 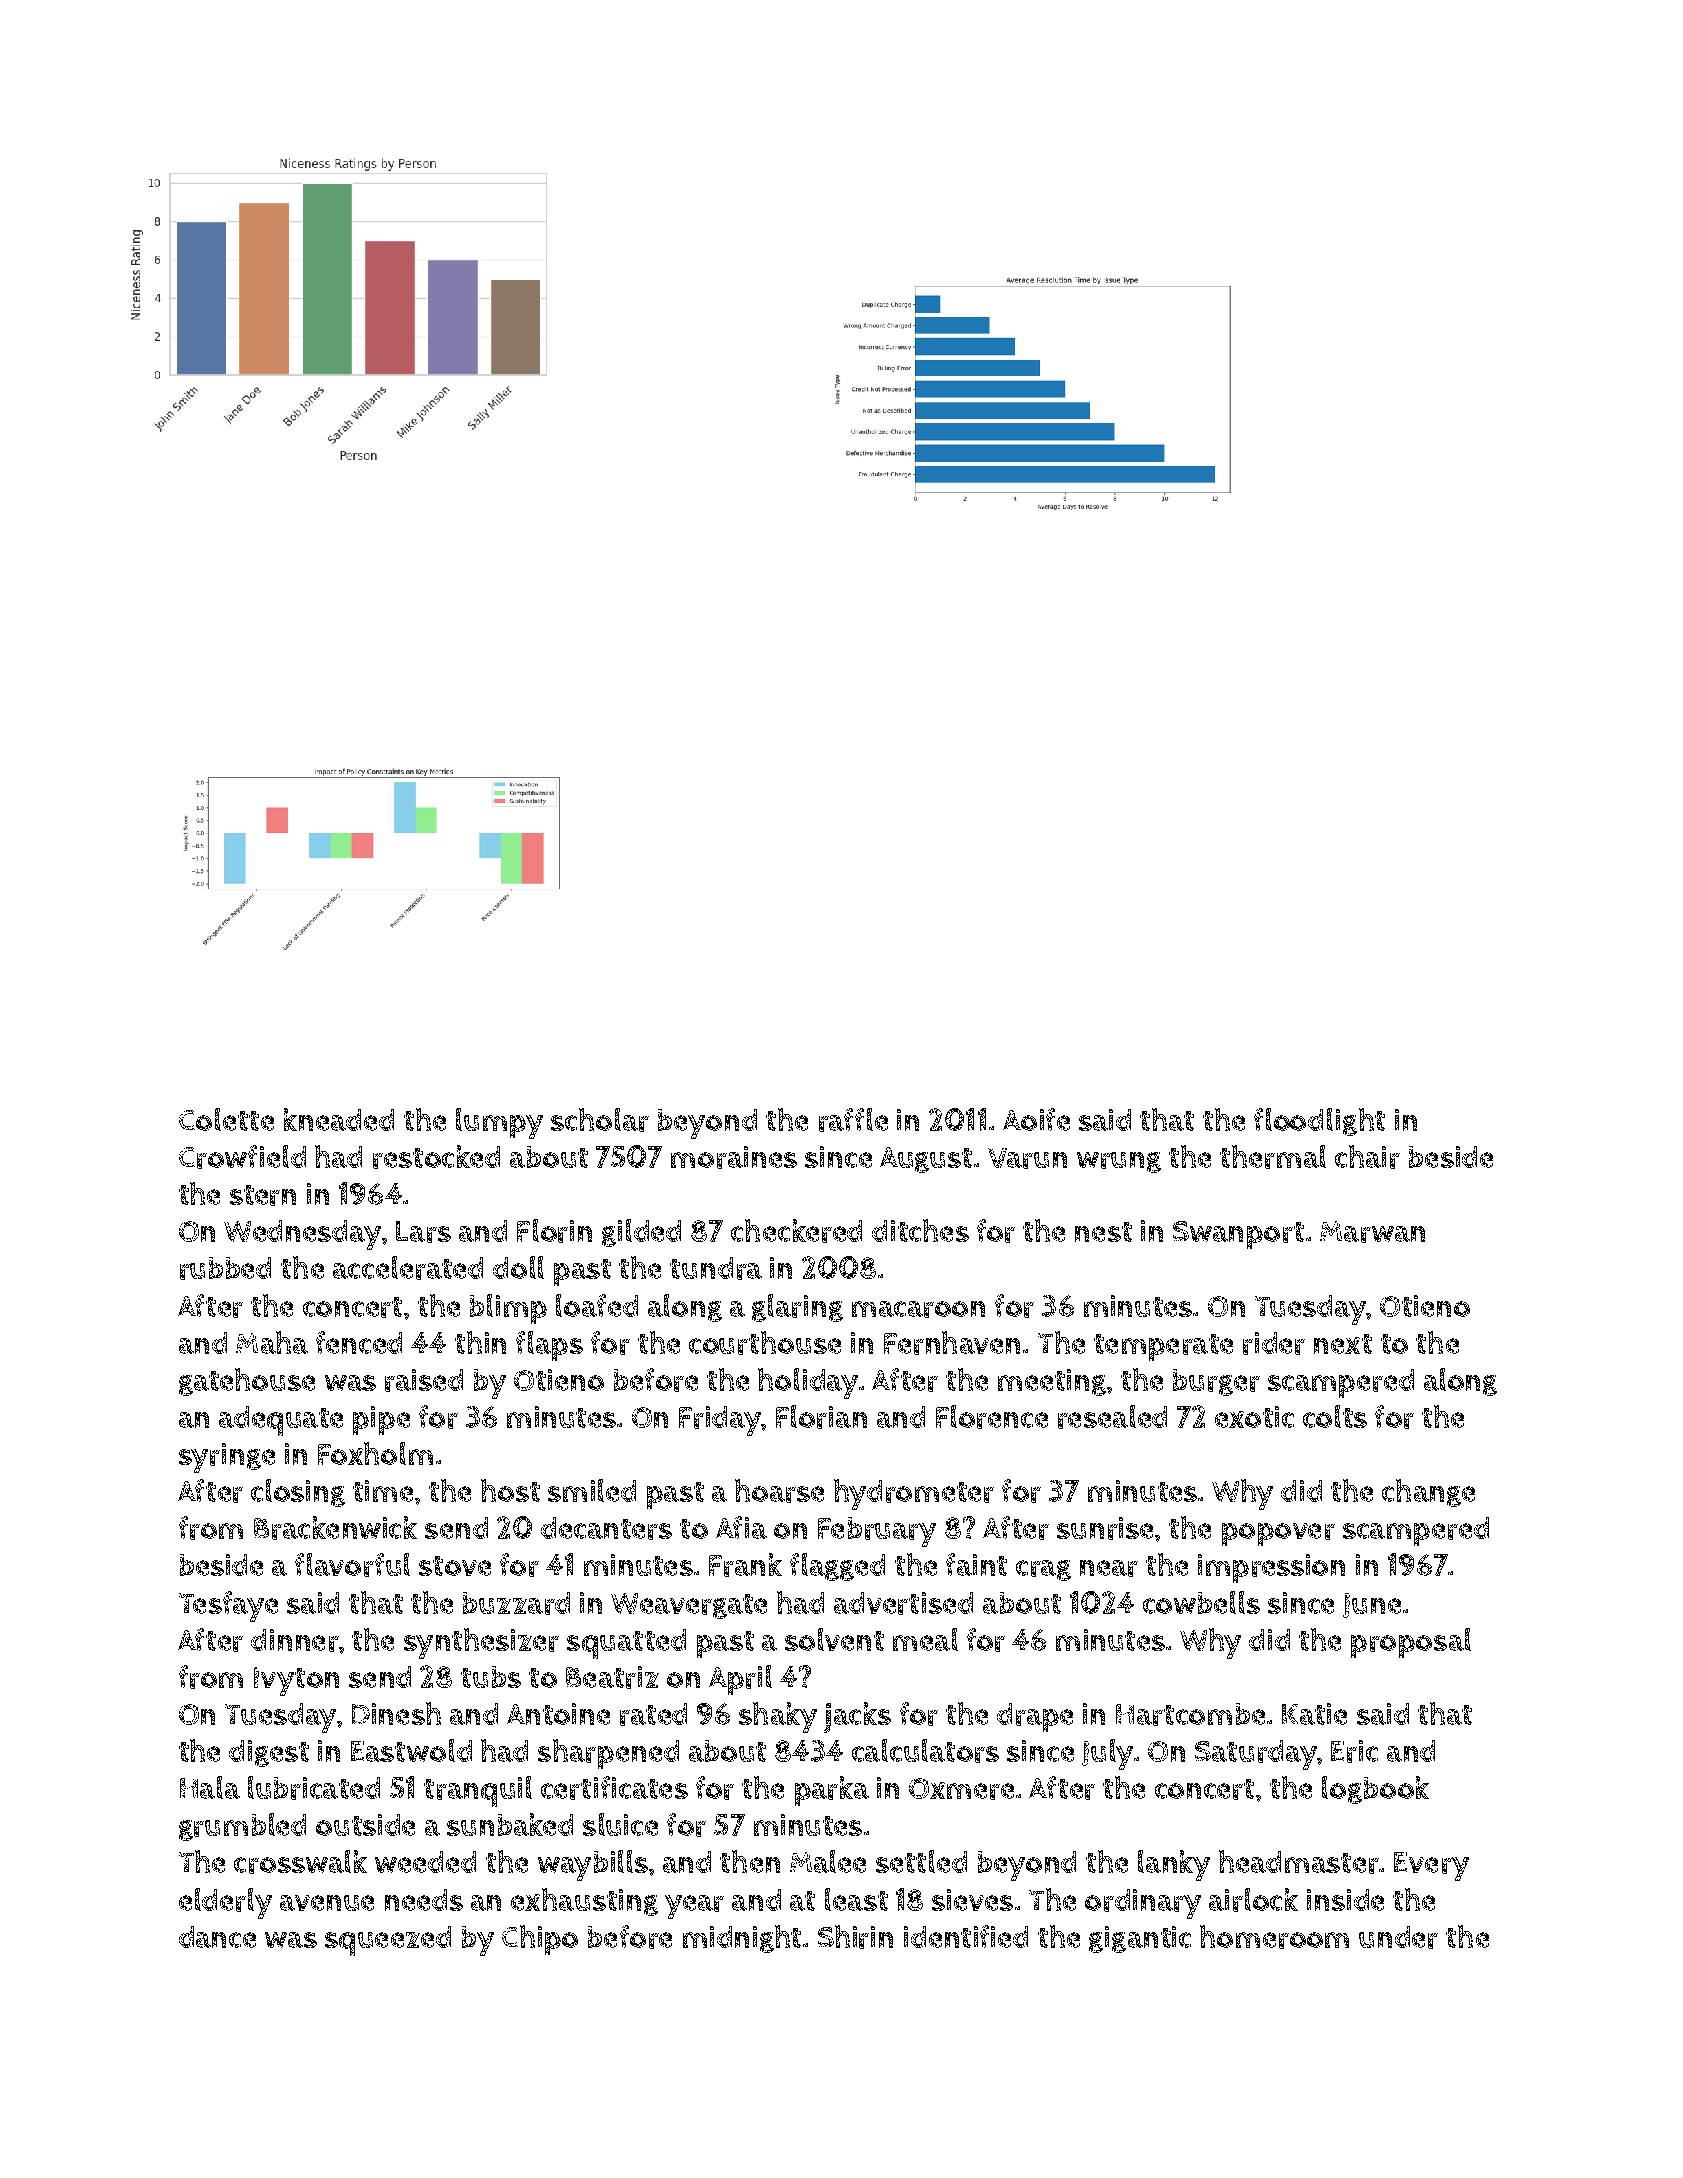 I want to click on identified, so click(x=966, y=1936).
